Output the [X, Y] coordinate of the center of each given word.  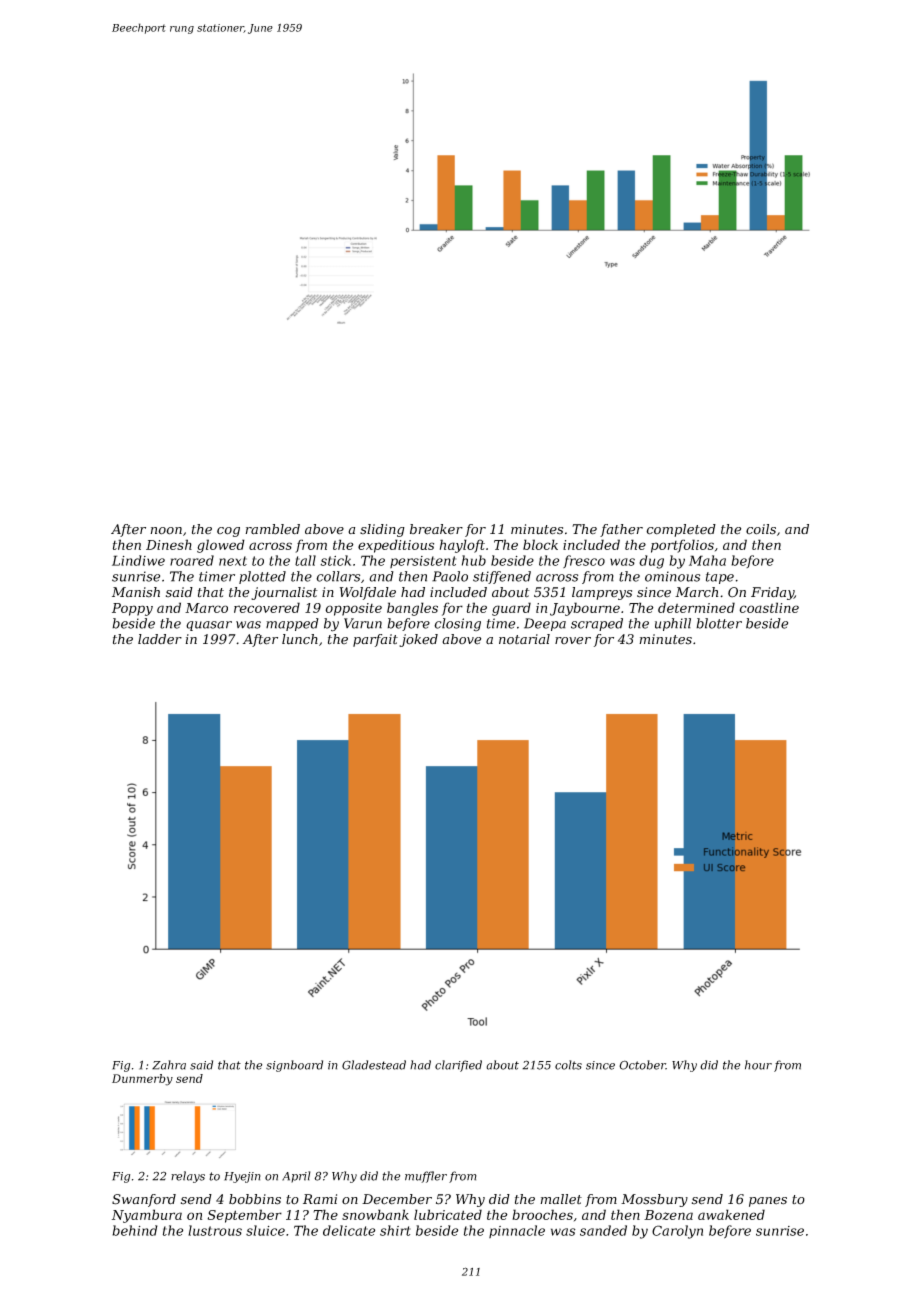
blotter [719, 623]
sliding [382, 530]
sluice [265, 1230]
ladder [160, 639]
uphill [673, 624]
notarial [524, 639]
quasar [209, 626]
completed [681, 530]
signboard [294, 1066]
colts [568, 1065]
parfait [375, 640]
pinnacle [517, 1231]
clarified [458, 1066]
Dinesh [169, 544]
